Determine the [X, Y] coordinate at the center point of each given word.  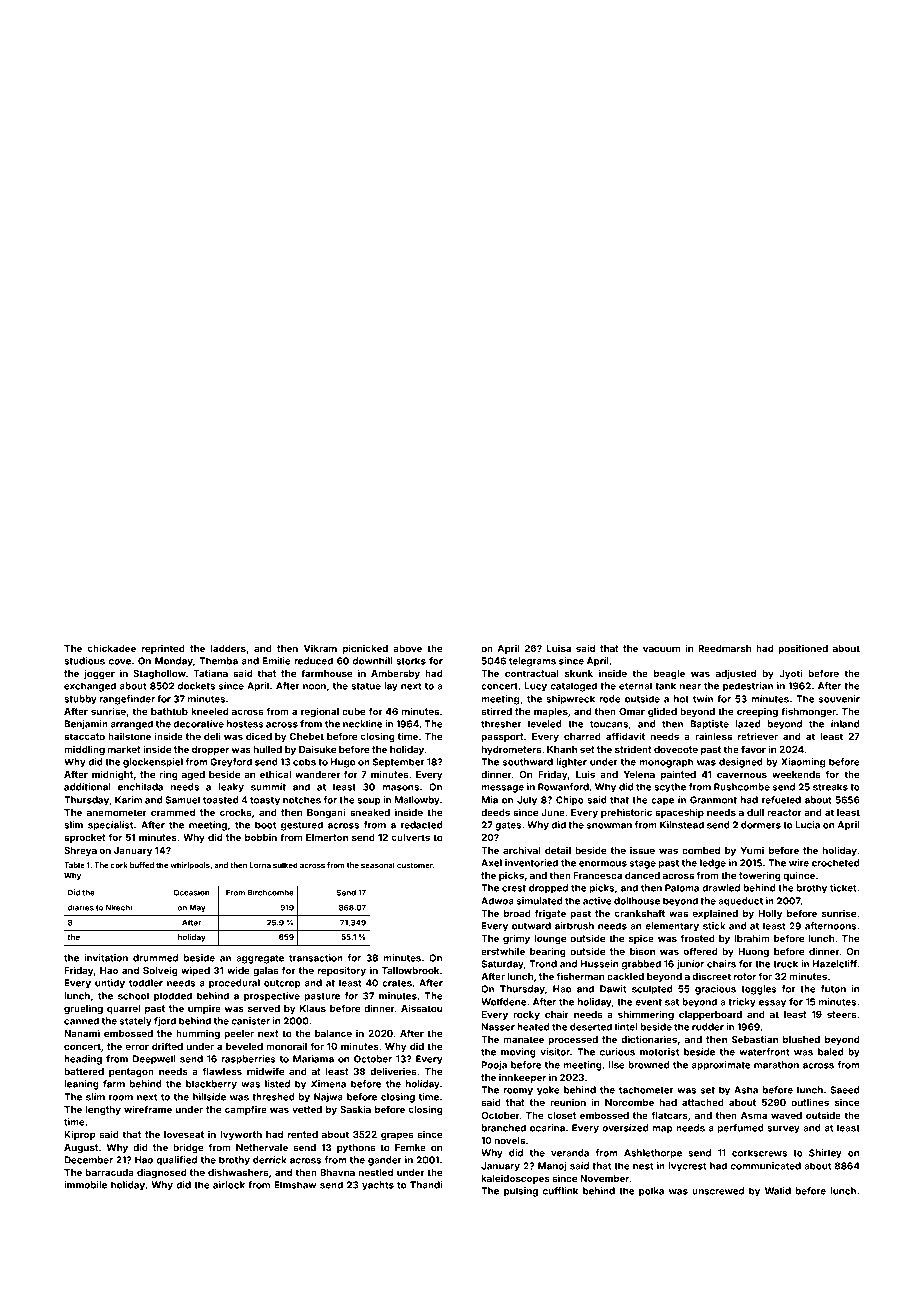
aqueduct [740, 902]
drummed [155, 958]
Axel [491, 863]
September [399, 763]
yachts [378, 1186]
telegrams [532, 662]
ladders [228, 648]
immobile [85, 1185]
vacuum [661, 649]
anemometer [117, 812]
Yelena [639, 774]
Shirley [825, 1154]
